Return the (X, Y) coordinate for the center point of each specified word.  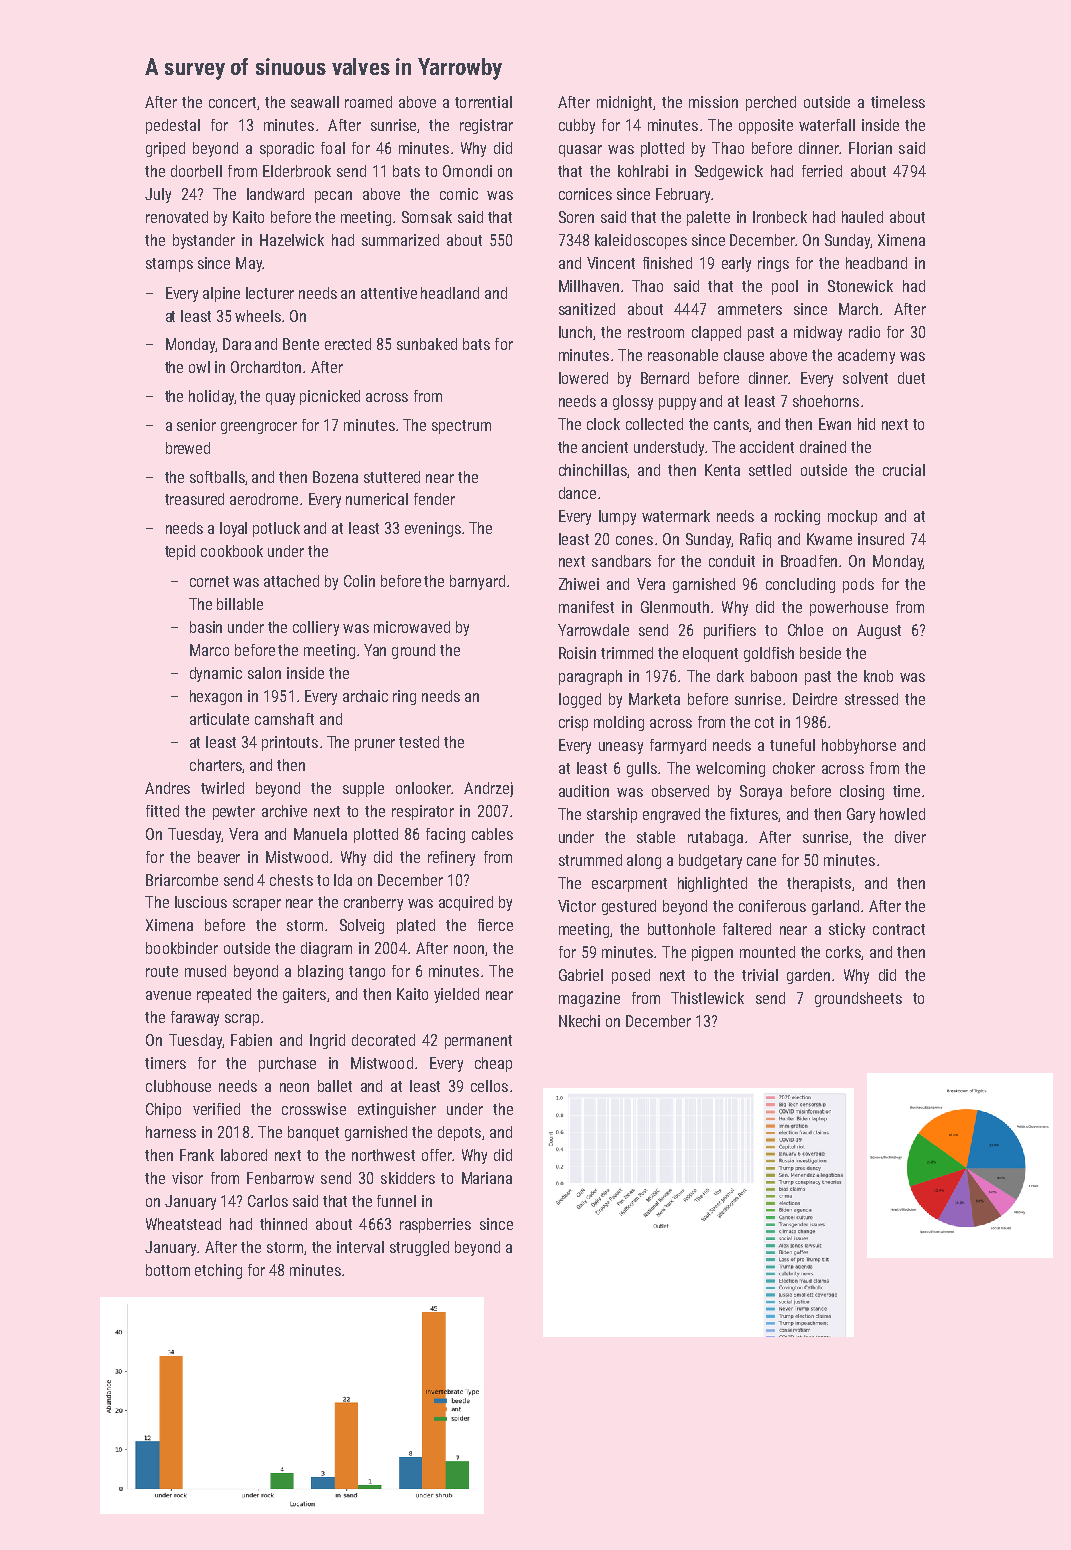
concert (232, 102)
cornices (585, 194)
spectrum (461, 427)
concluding (800, 585)
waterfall (827, 125)
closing (862, 792)
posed (631, 976)
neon (294, 1087)
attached (291, 581)
